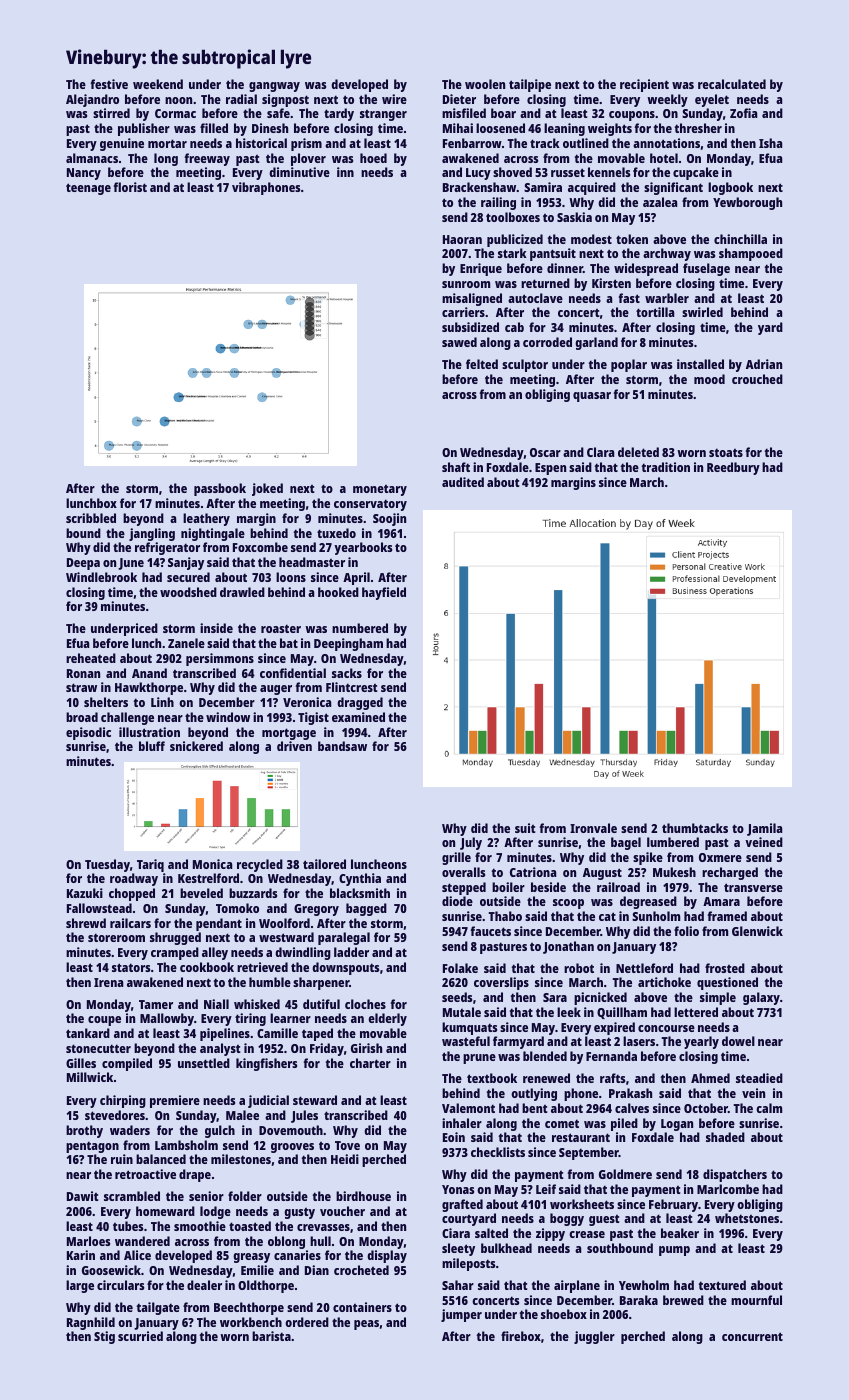 The height and width of the screenshot is (1400, 849). What do you see at coordinates (521, 1336) in the screenshot?
I see `firebox` at bounding box center [521, 1336].
